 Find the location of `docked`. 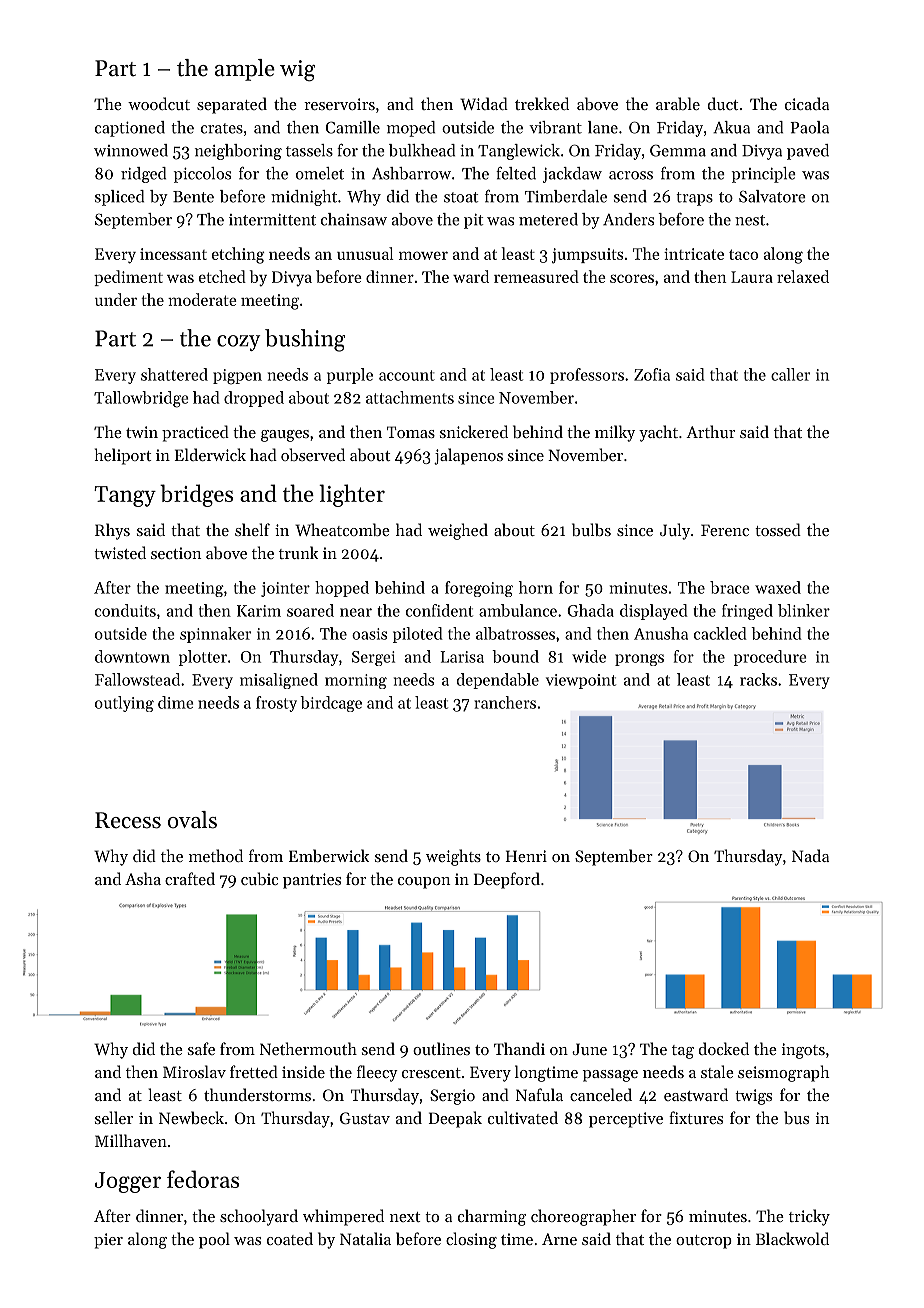

docked is located at coordinates (724, 1048).
